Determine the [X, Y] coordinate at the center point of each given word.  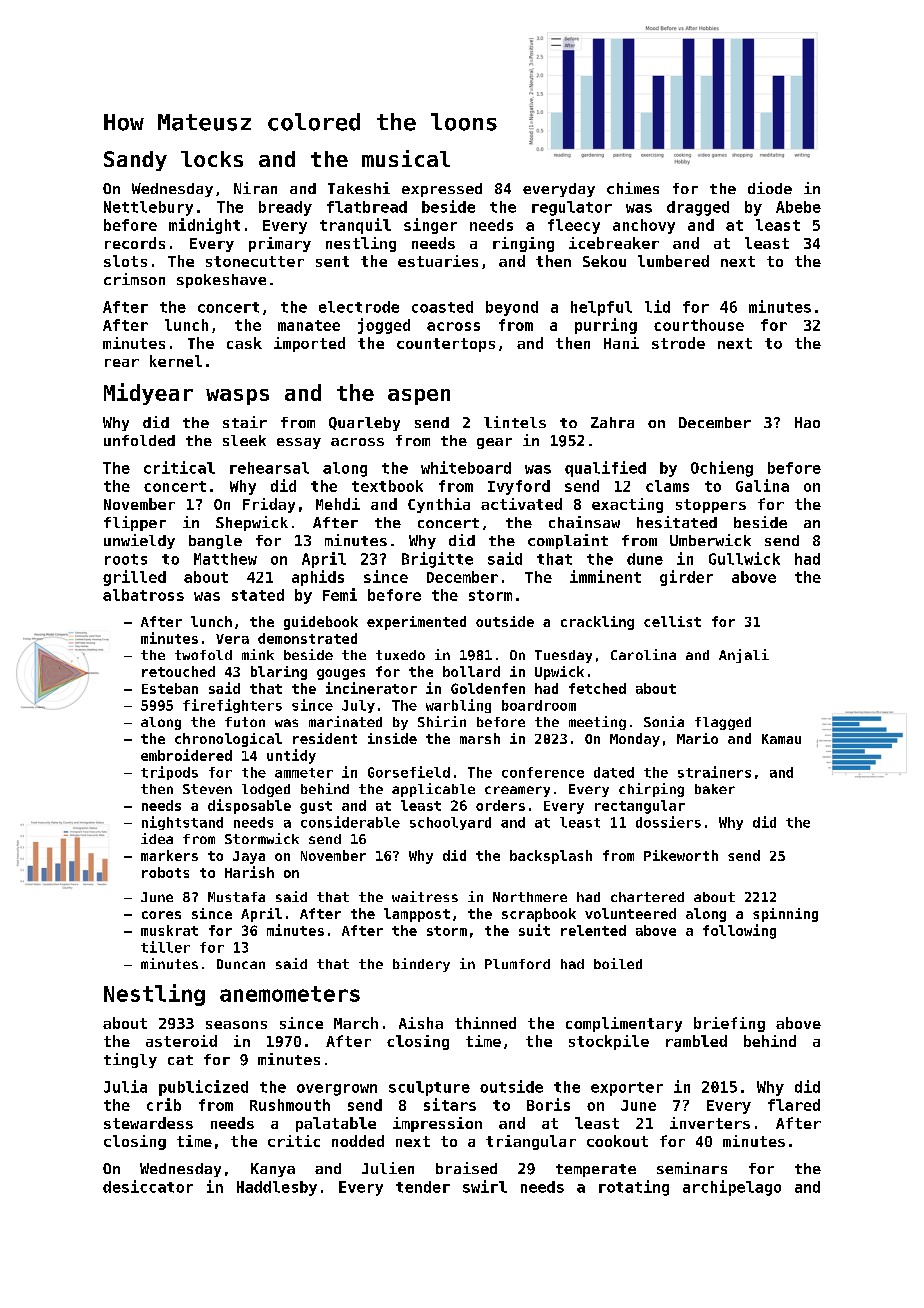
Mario [697, 738]
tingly [130, 1060]
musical [406, 158]
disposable [249, 806]
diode [770, 188]
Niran [255, 188]
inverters [710, 1123]
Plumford [517, 964]
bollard [471, 671]
